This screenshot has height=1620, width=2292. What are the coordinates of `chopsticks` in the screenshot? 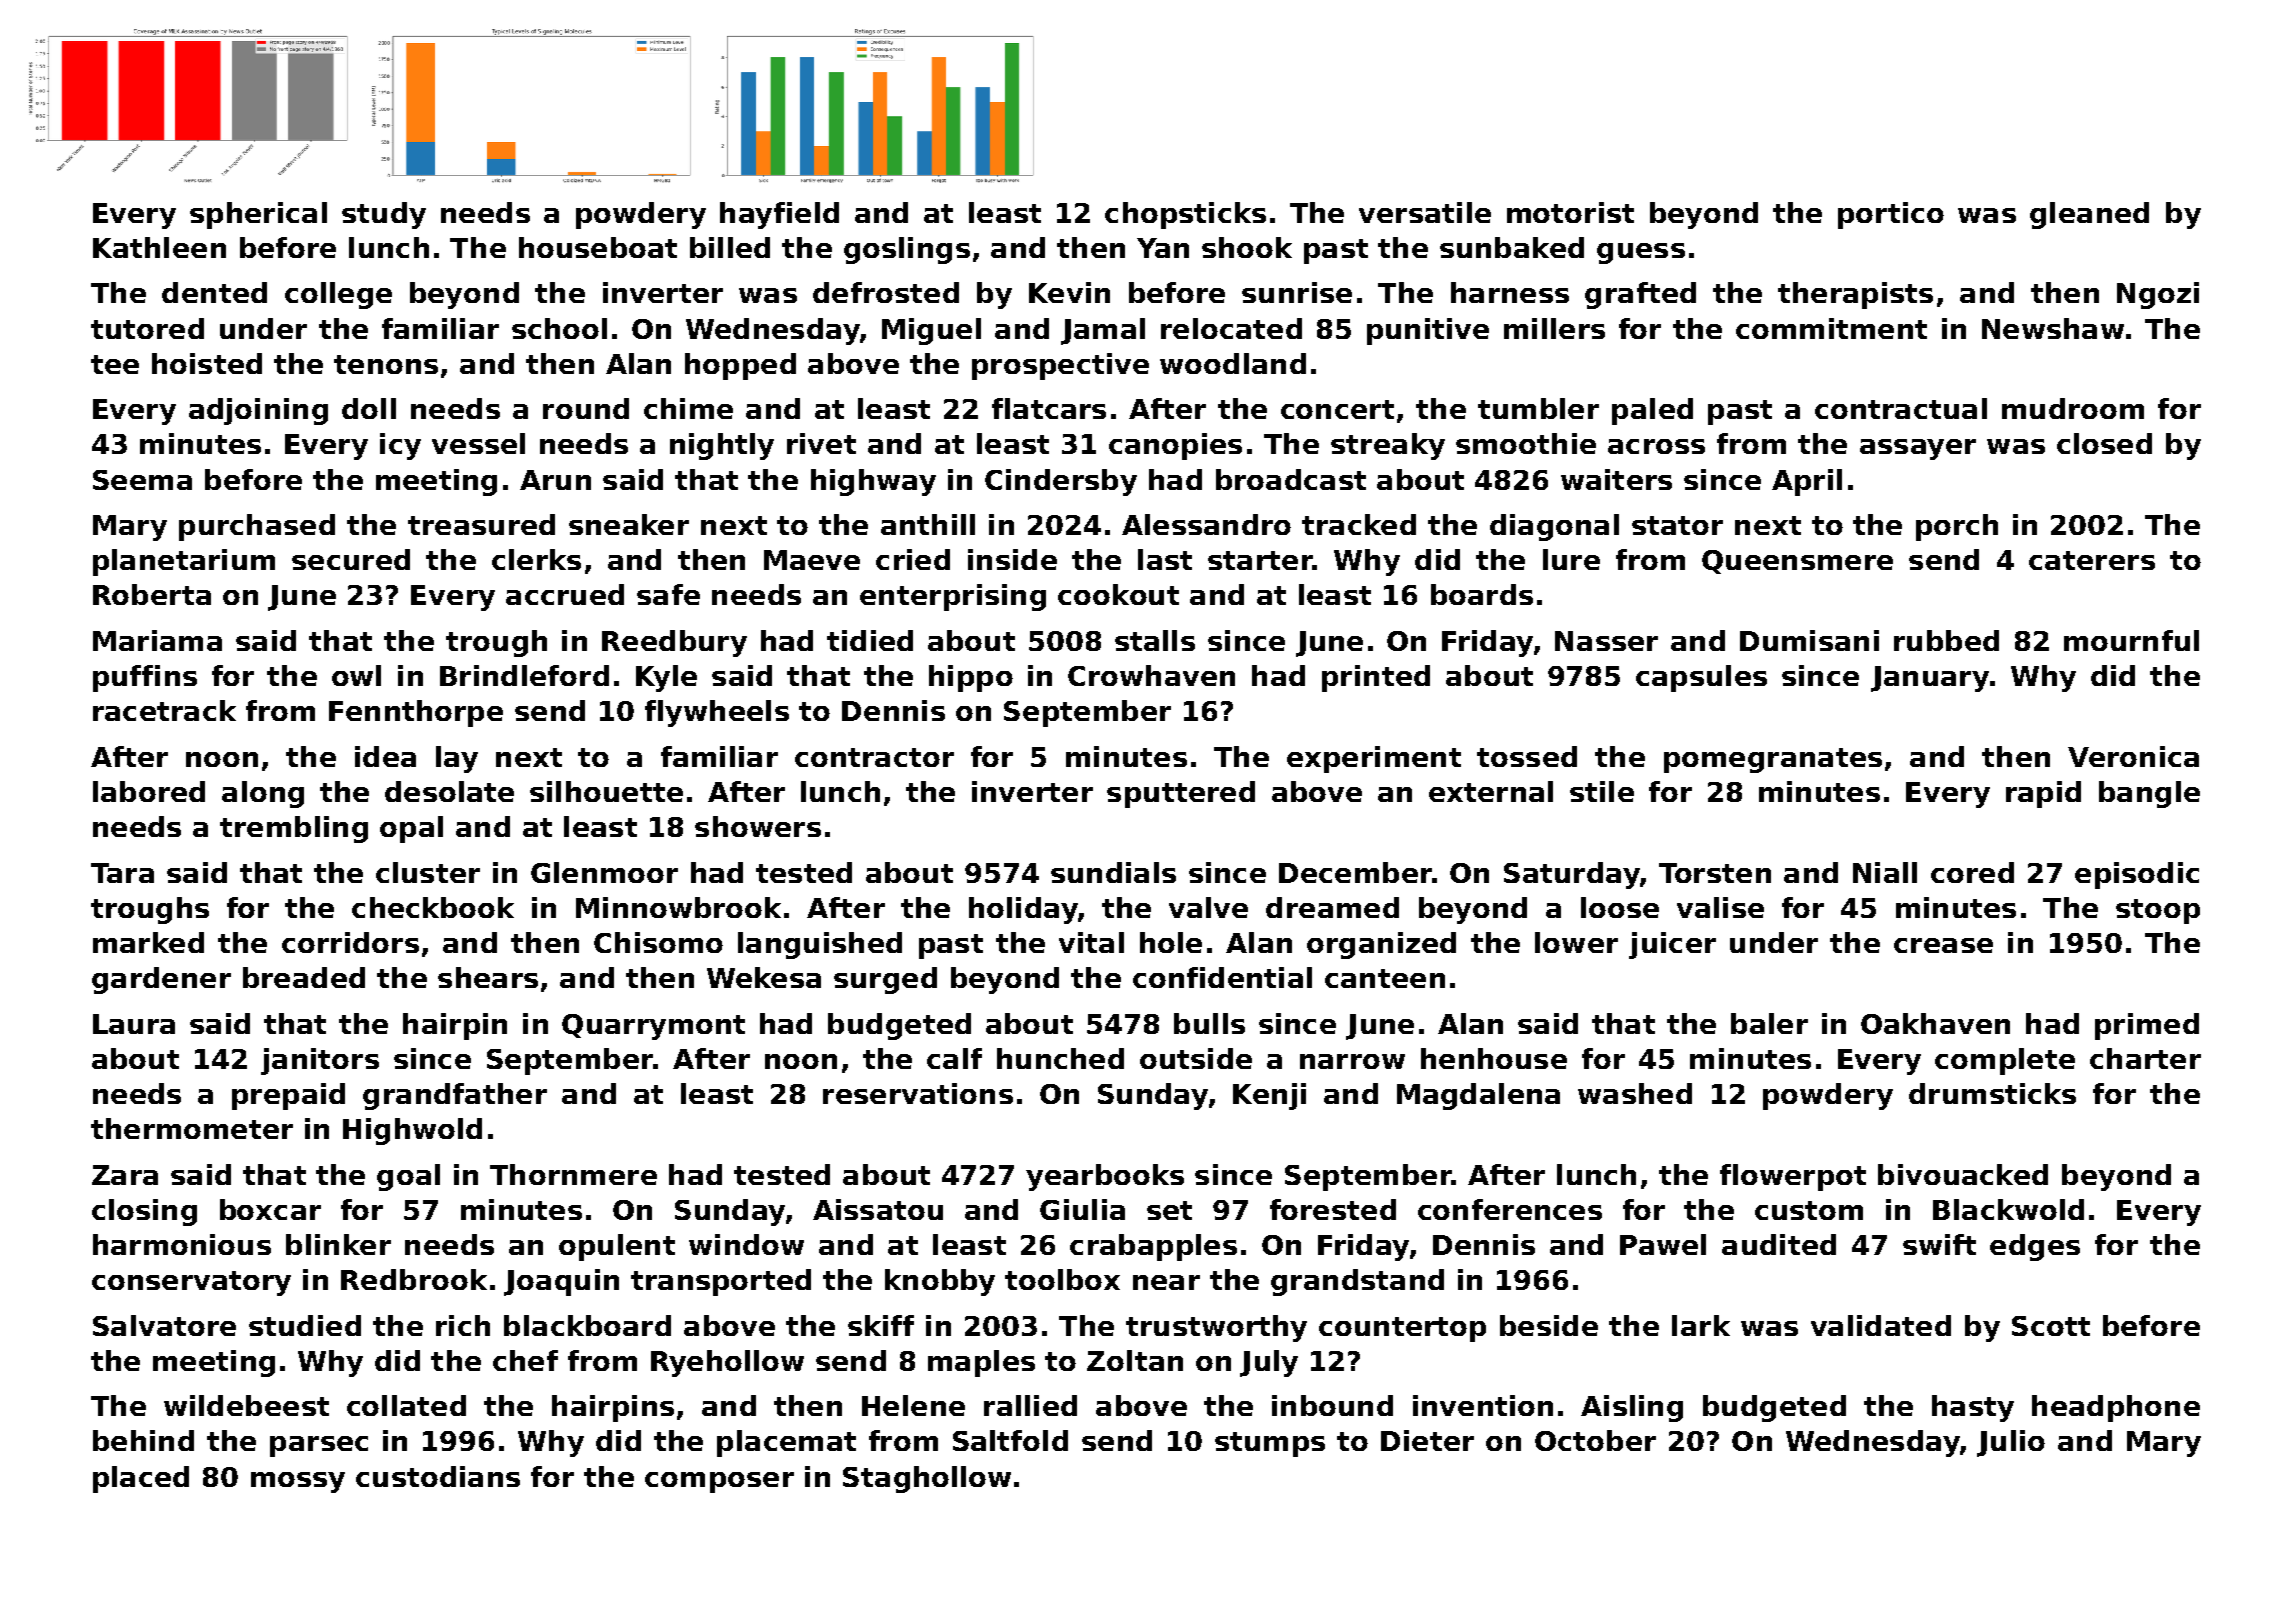 It's located at (1185, 215).
